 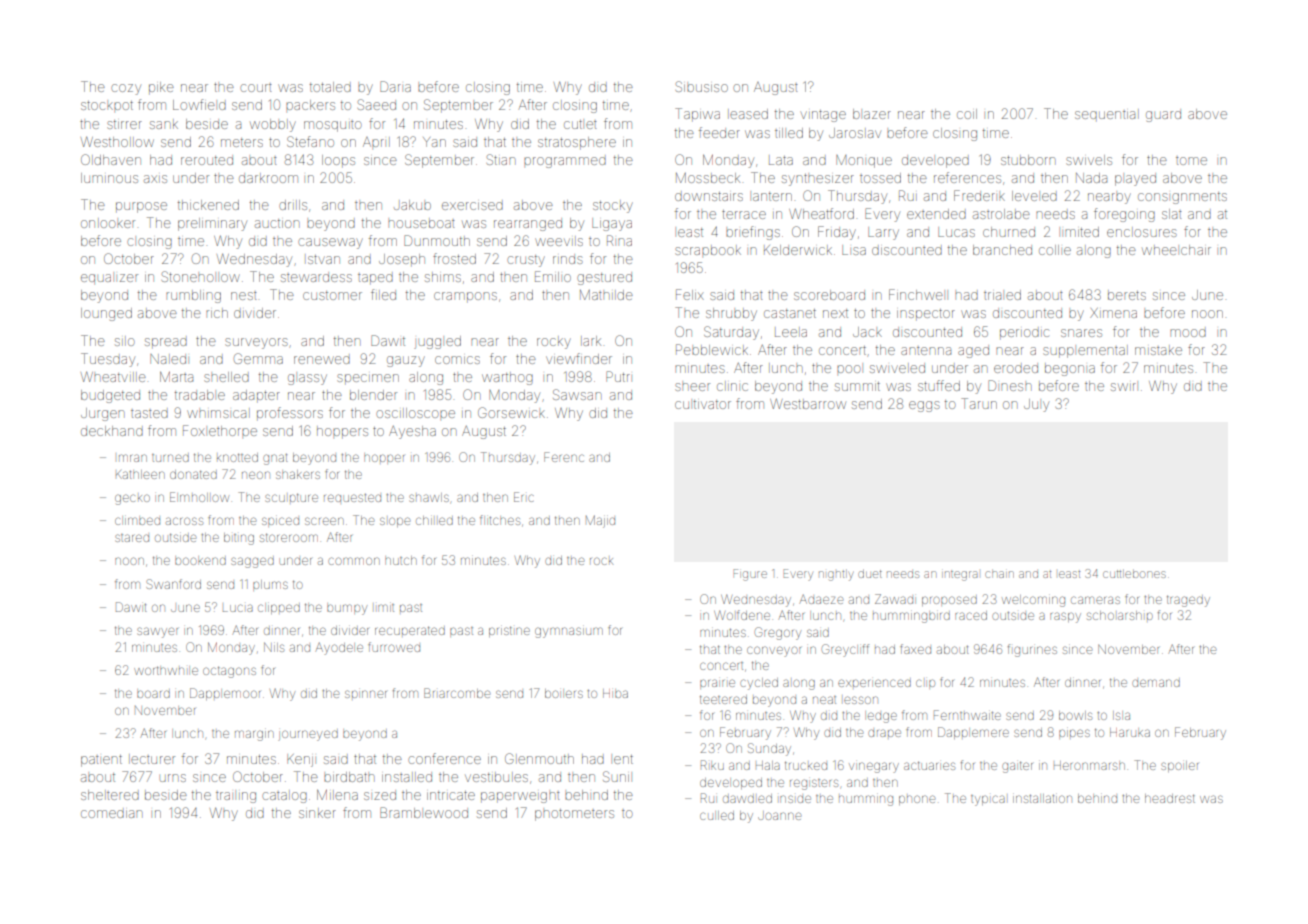 I want to click on gymnasium, so click(x=569, y=632).
